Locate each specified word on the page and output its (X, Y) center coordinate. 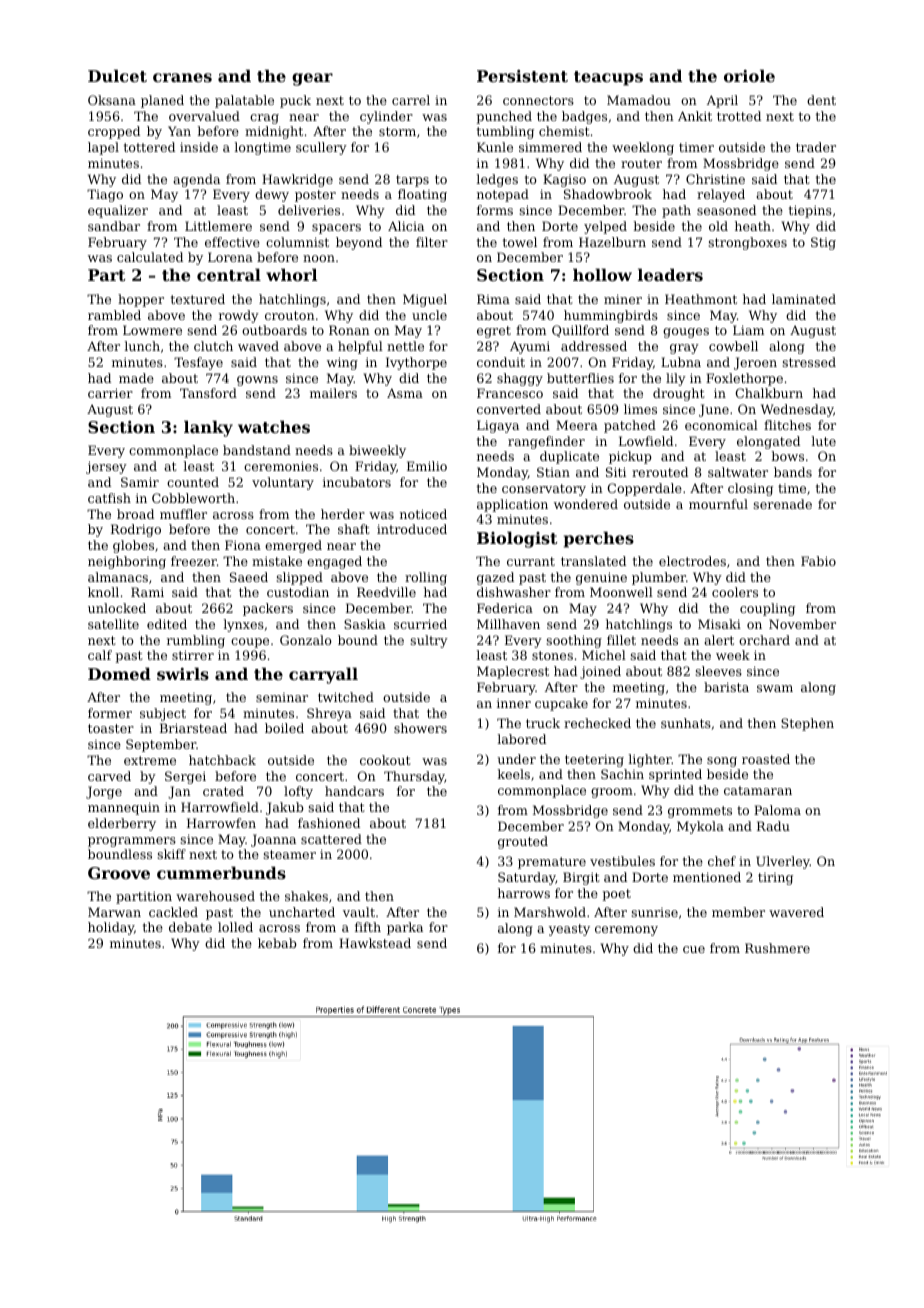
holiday (111, 928)
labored (522, 739)
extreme (150, 760)
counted (193, 482)
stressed (809, 362)
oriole (749, 75)
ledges (497, 180)
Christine (715, 179)
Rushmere (777, 948)
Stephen (807, 724)
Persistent (522, 76)
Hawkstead (375, 943)
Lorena (230, 257)
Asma (405, 393)
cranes (182, 77)
